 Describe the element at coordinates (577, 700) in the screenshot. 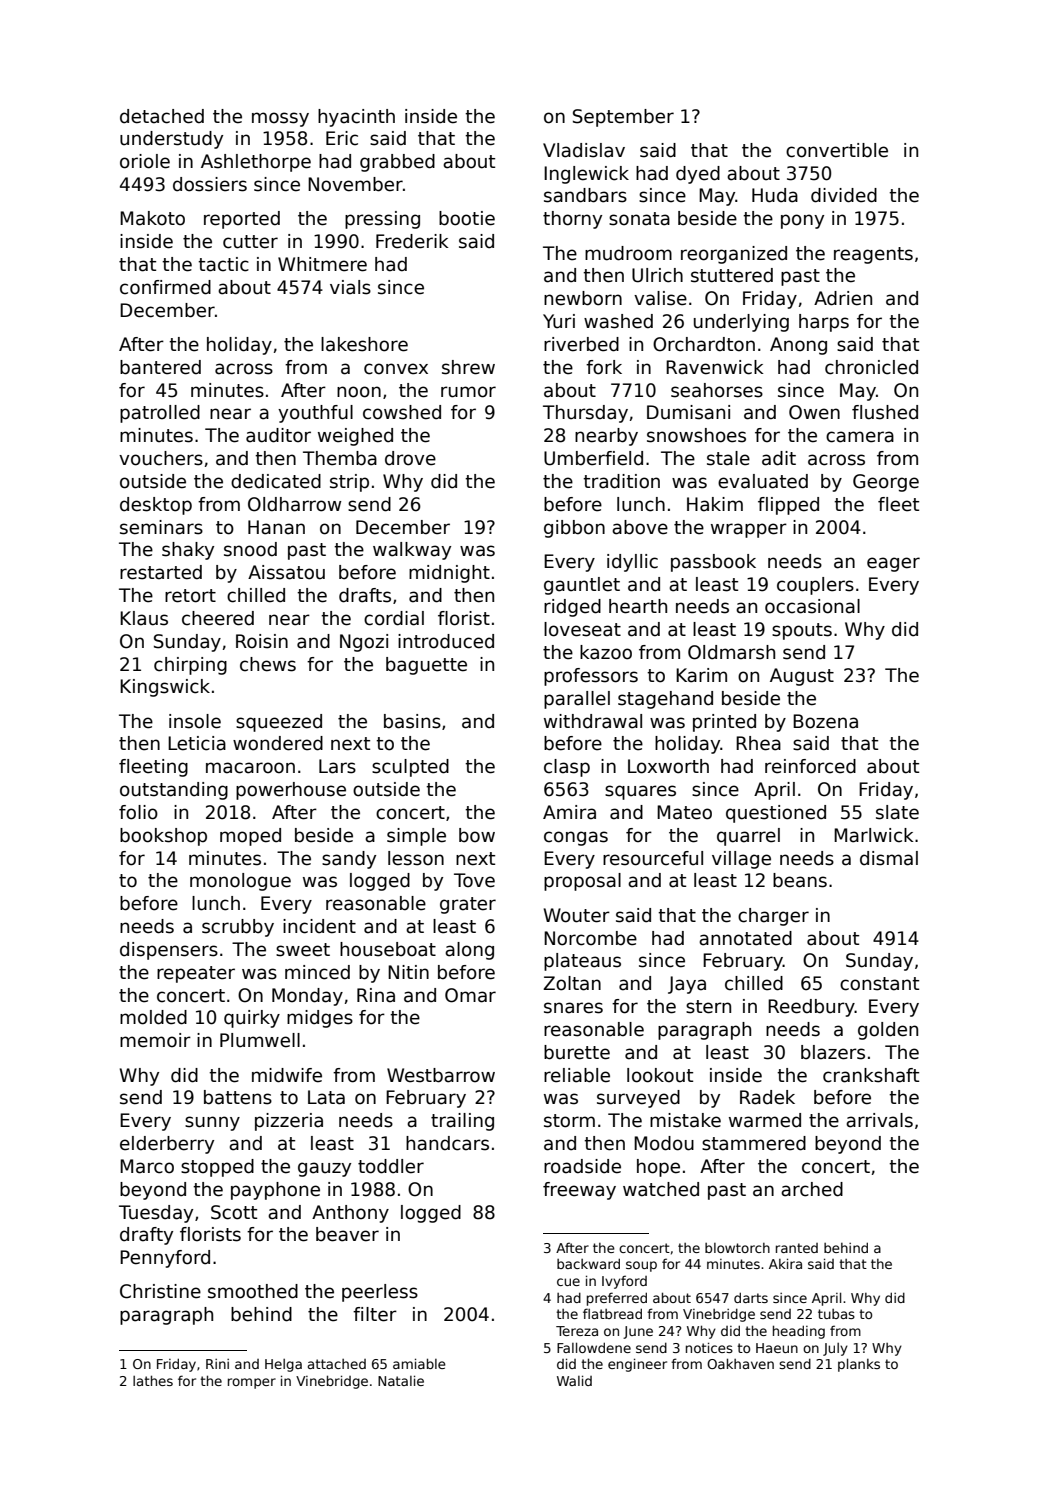

I see `parallel` at that location.
